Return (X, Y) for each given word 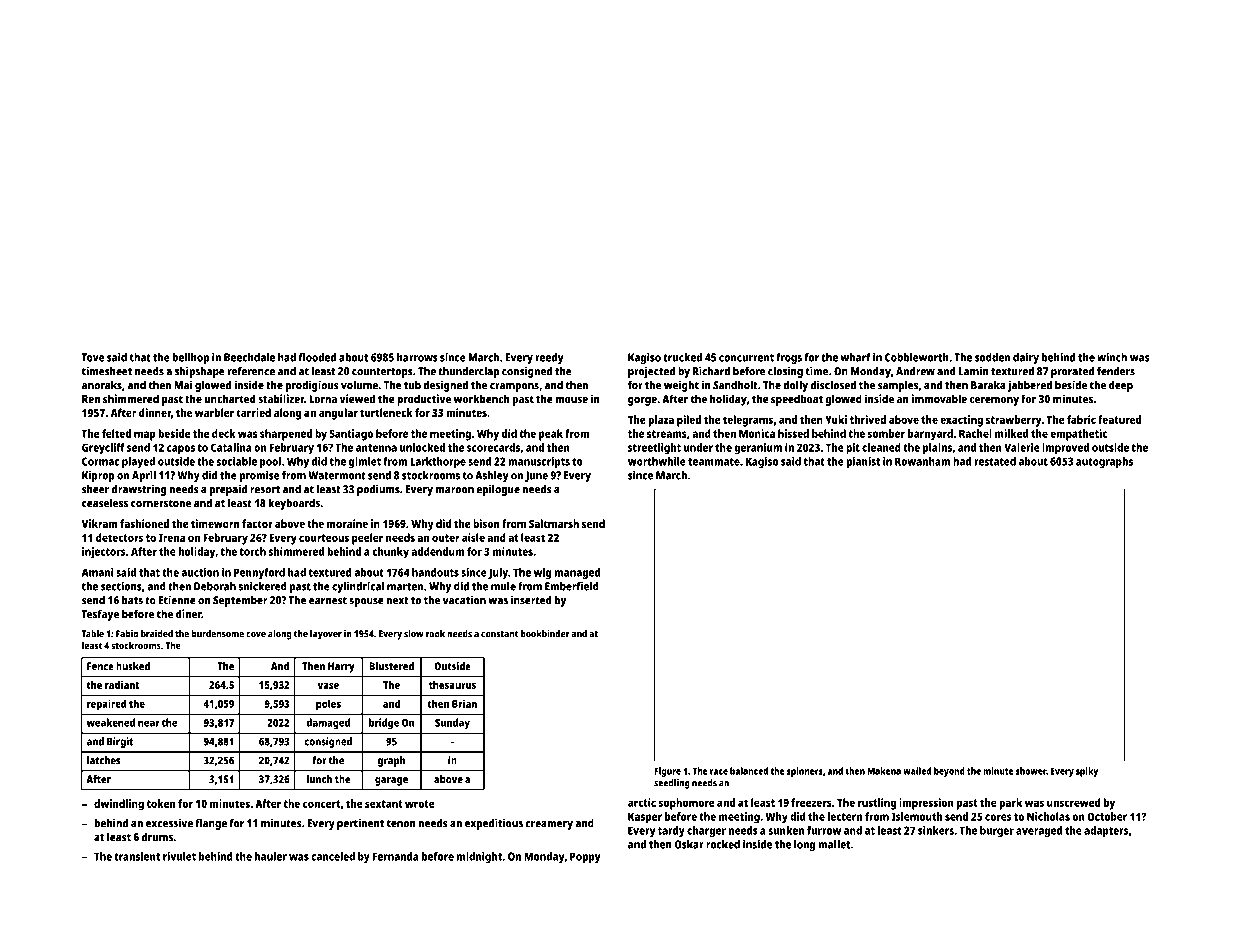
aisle (473, 537)
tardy (671, 832)
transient (137, 856)
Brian (464, 703)
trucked (682, 357)
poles (328, 705)
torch (252, 551)
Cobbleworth (917, 357)
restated (995, 461)
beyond (949, 772)
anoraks (102, 385)
